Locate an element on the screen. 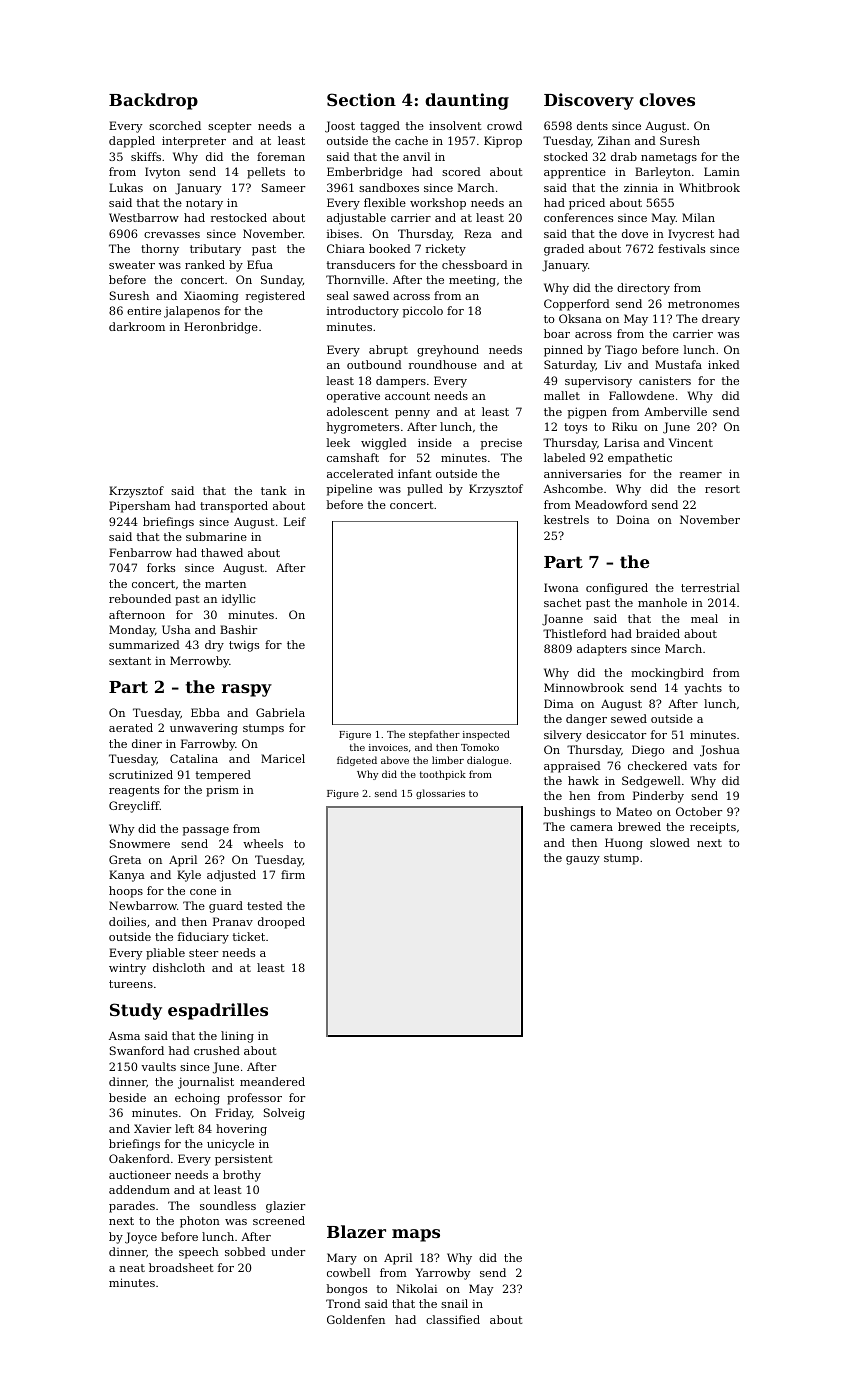 The width and height of the screenshot is (849, 1400). maps is located at coordinates (416, 1235).
